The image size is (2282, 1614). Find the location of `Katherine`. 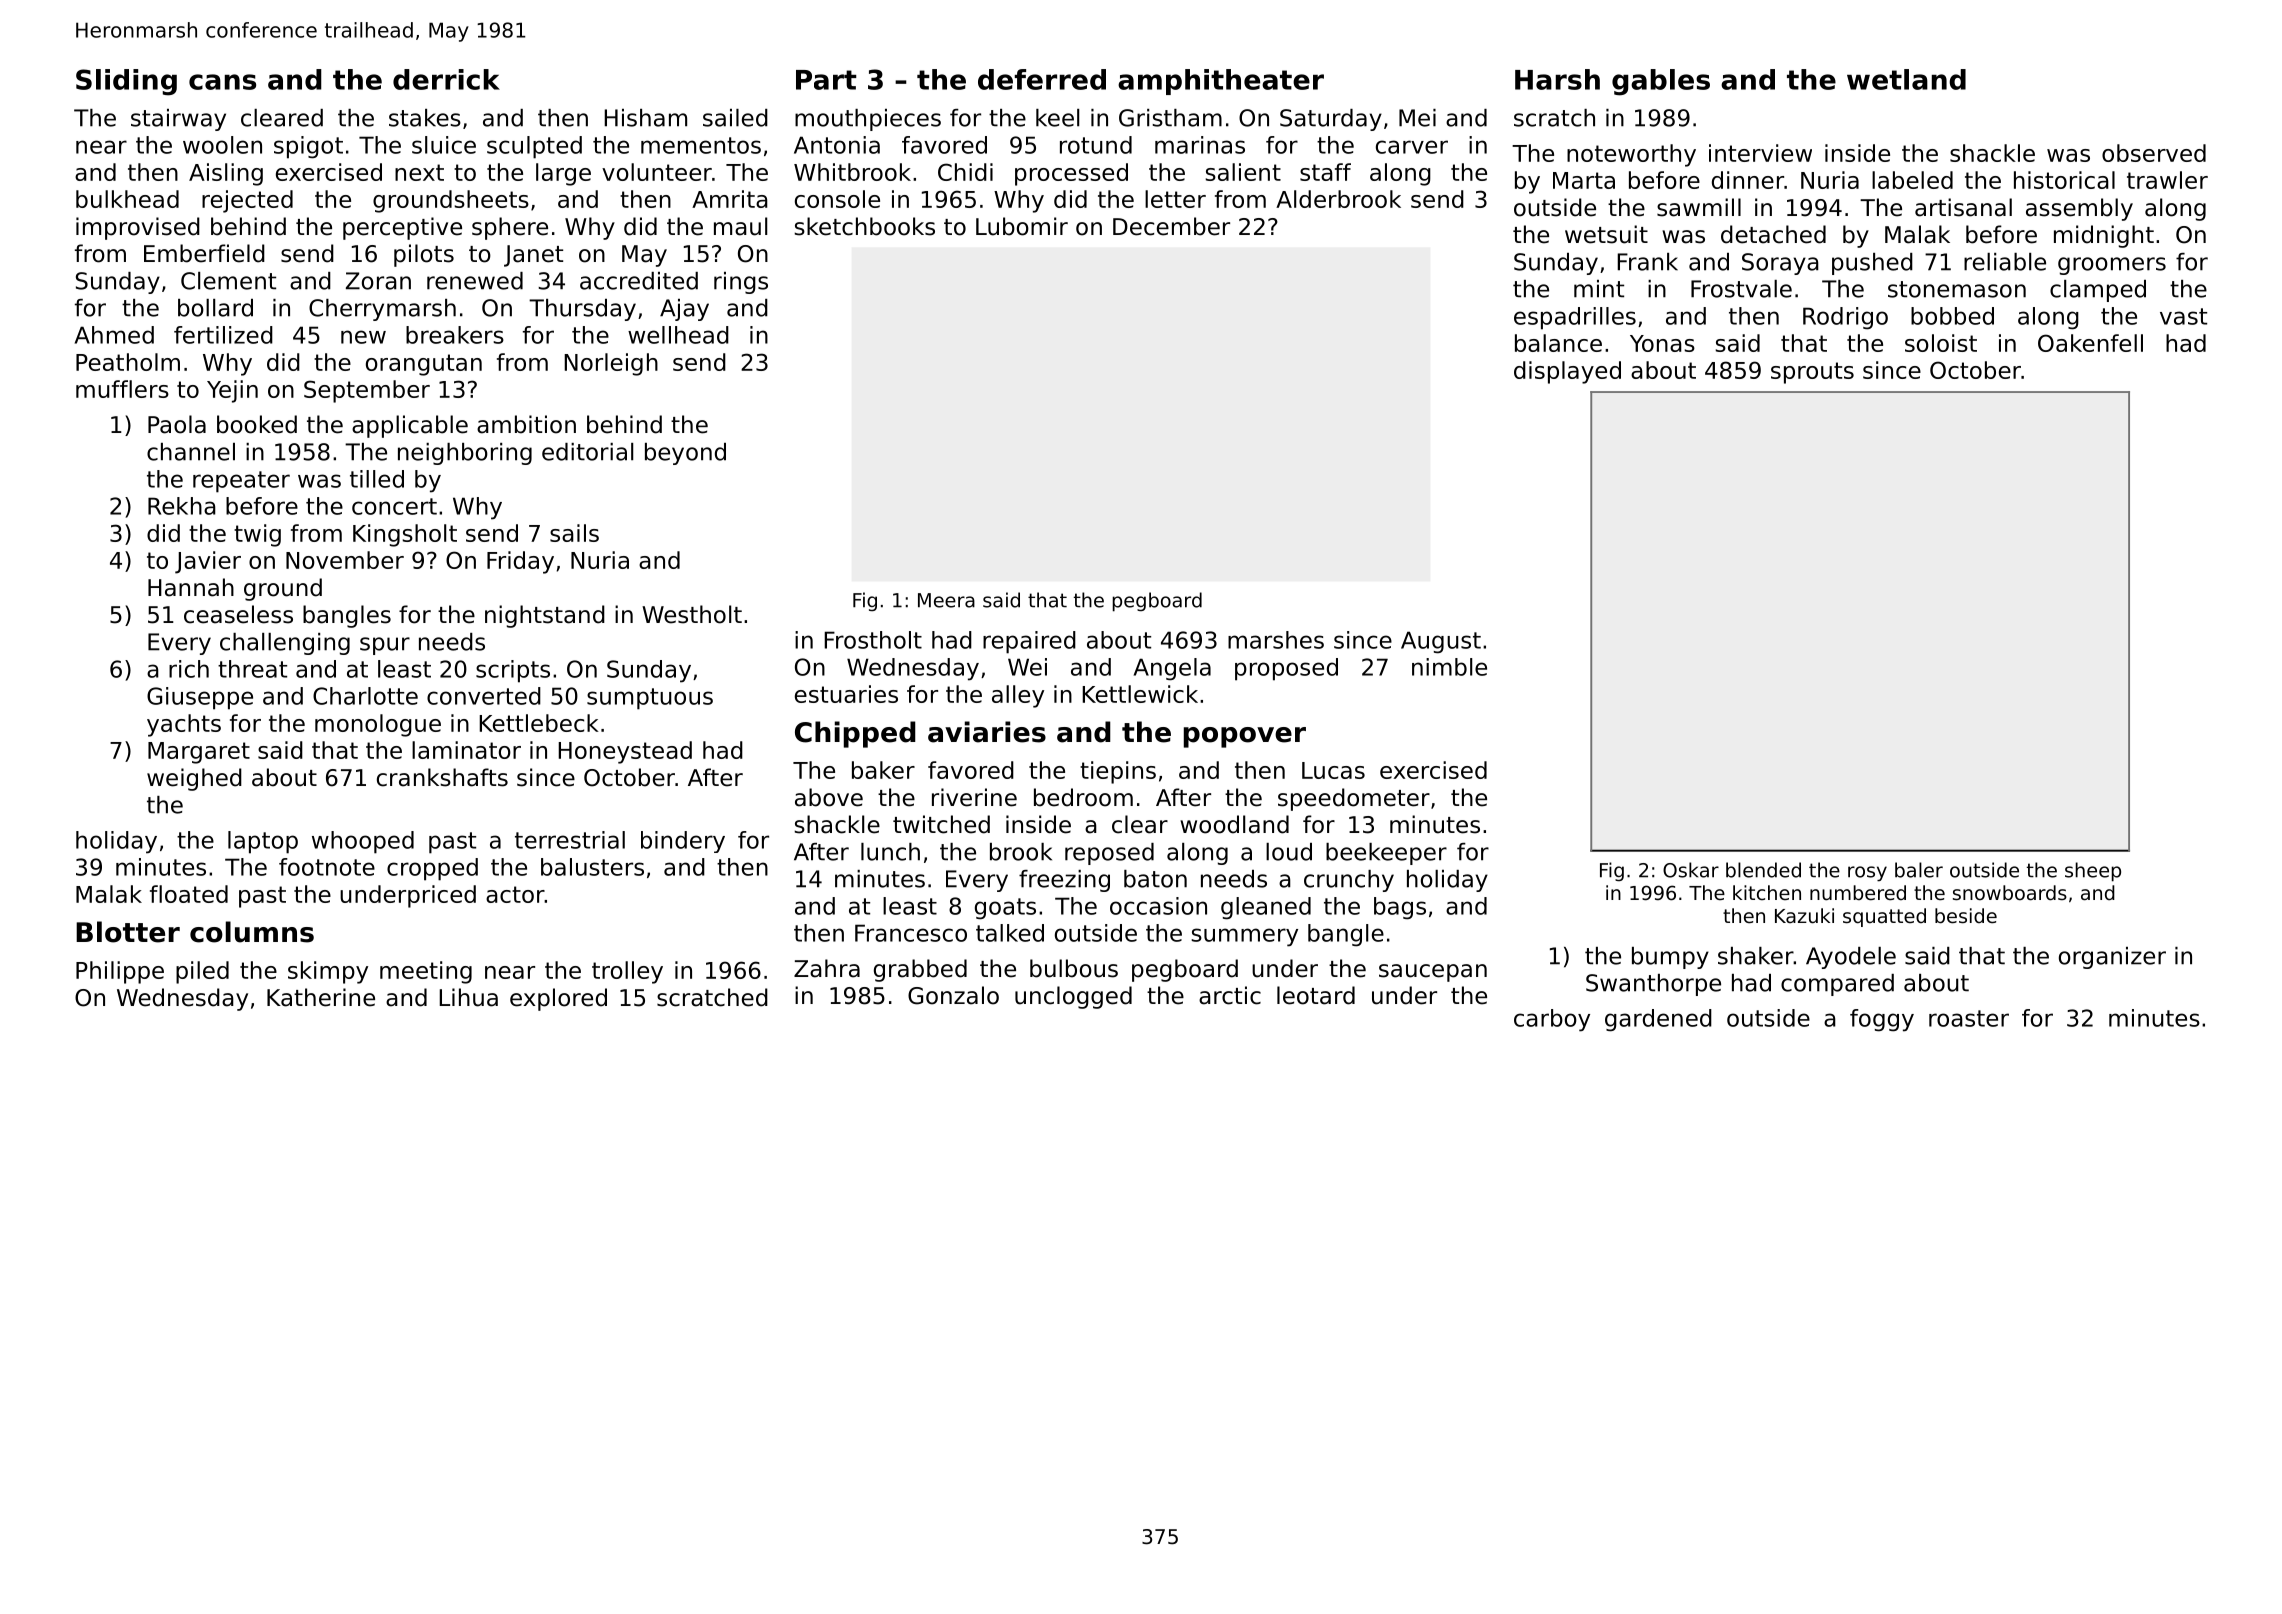

Katherine is located at coordinates (321, 997).
